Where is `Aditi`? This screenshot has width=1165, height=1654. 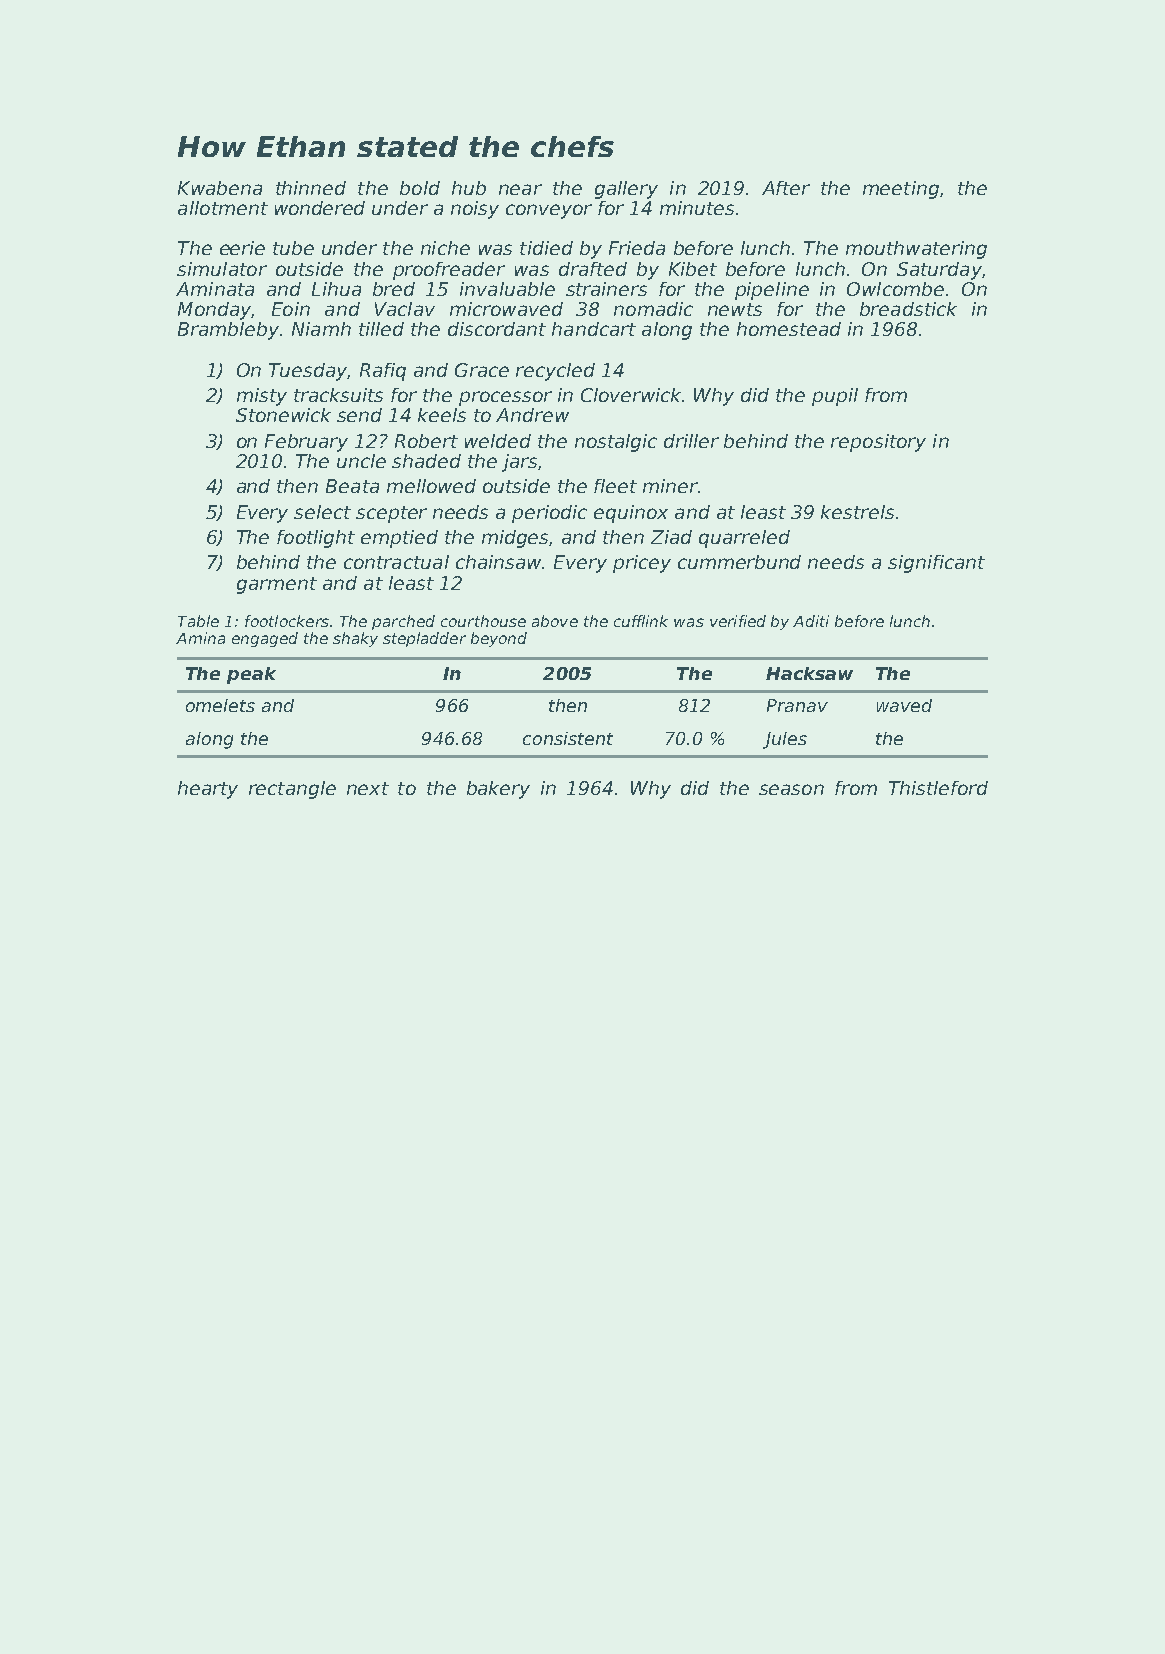 Aditi is located at coordinates (811, 621).
